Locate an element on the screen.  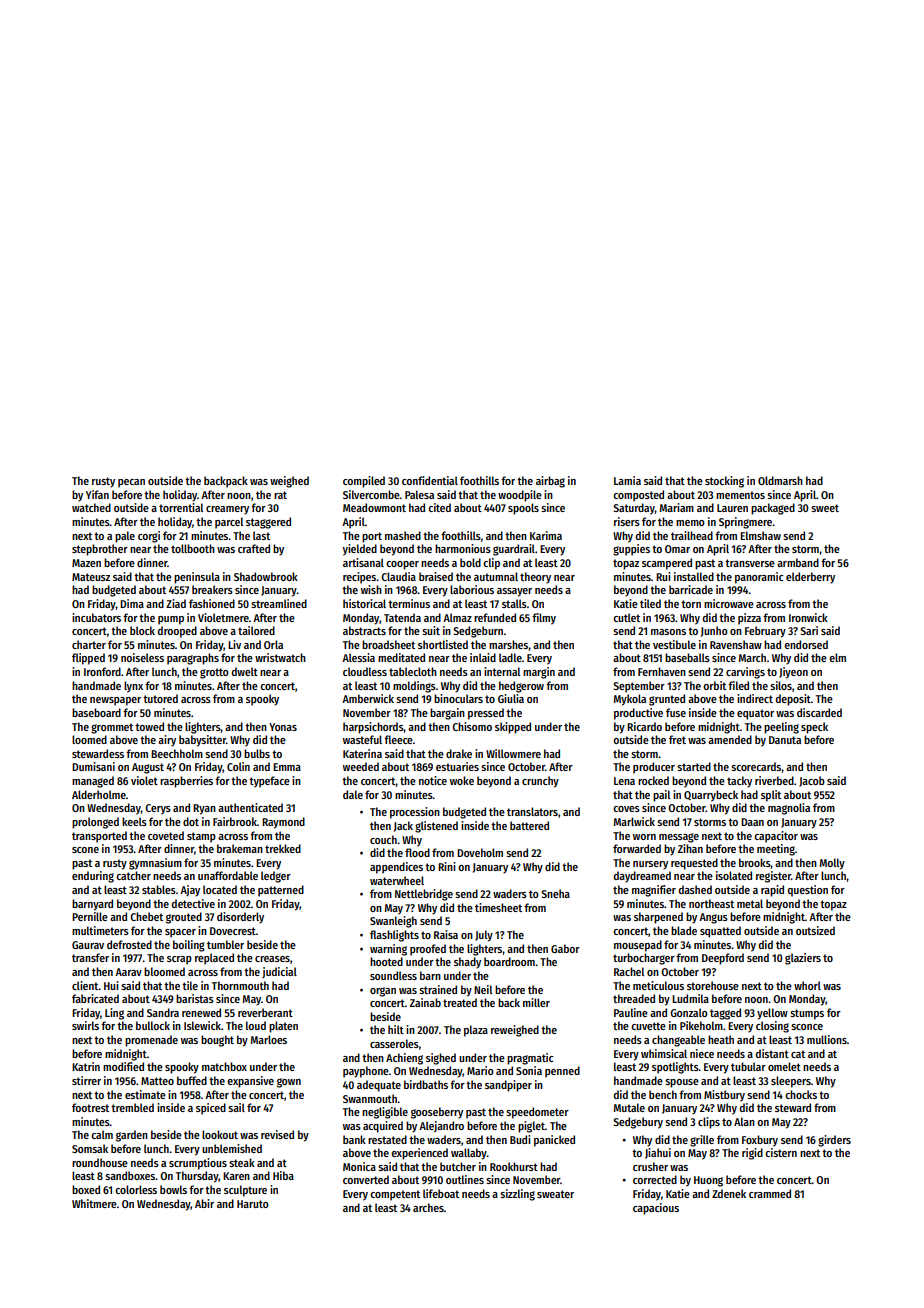
acquired is located at coordinates (383, 1127).
